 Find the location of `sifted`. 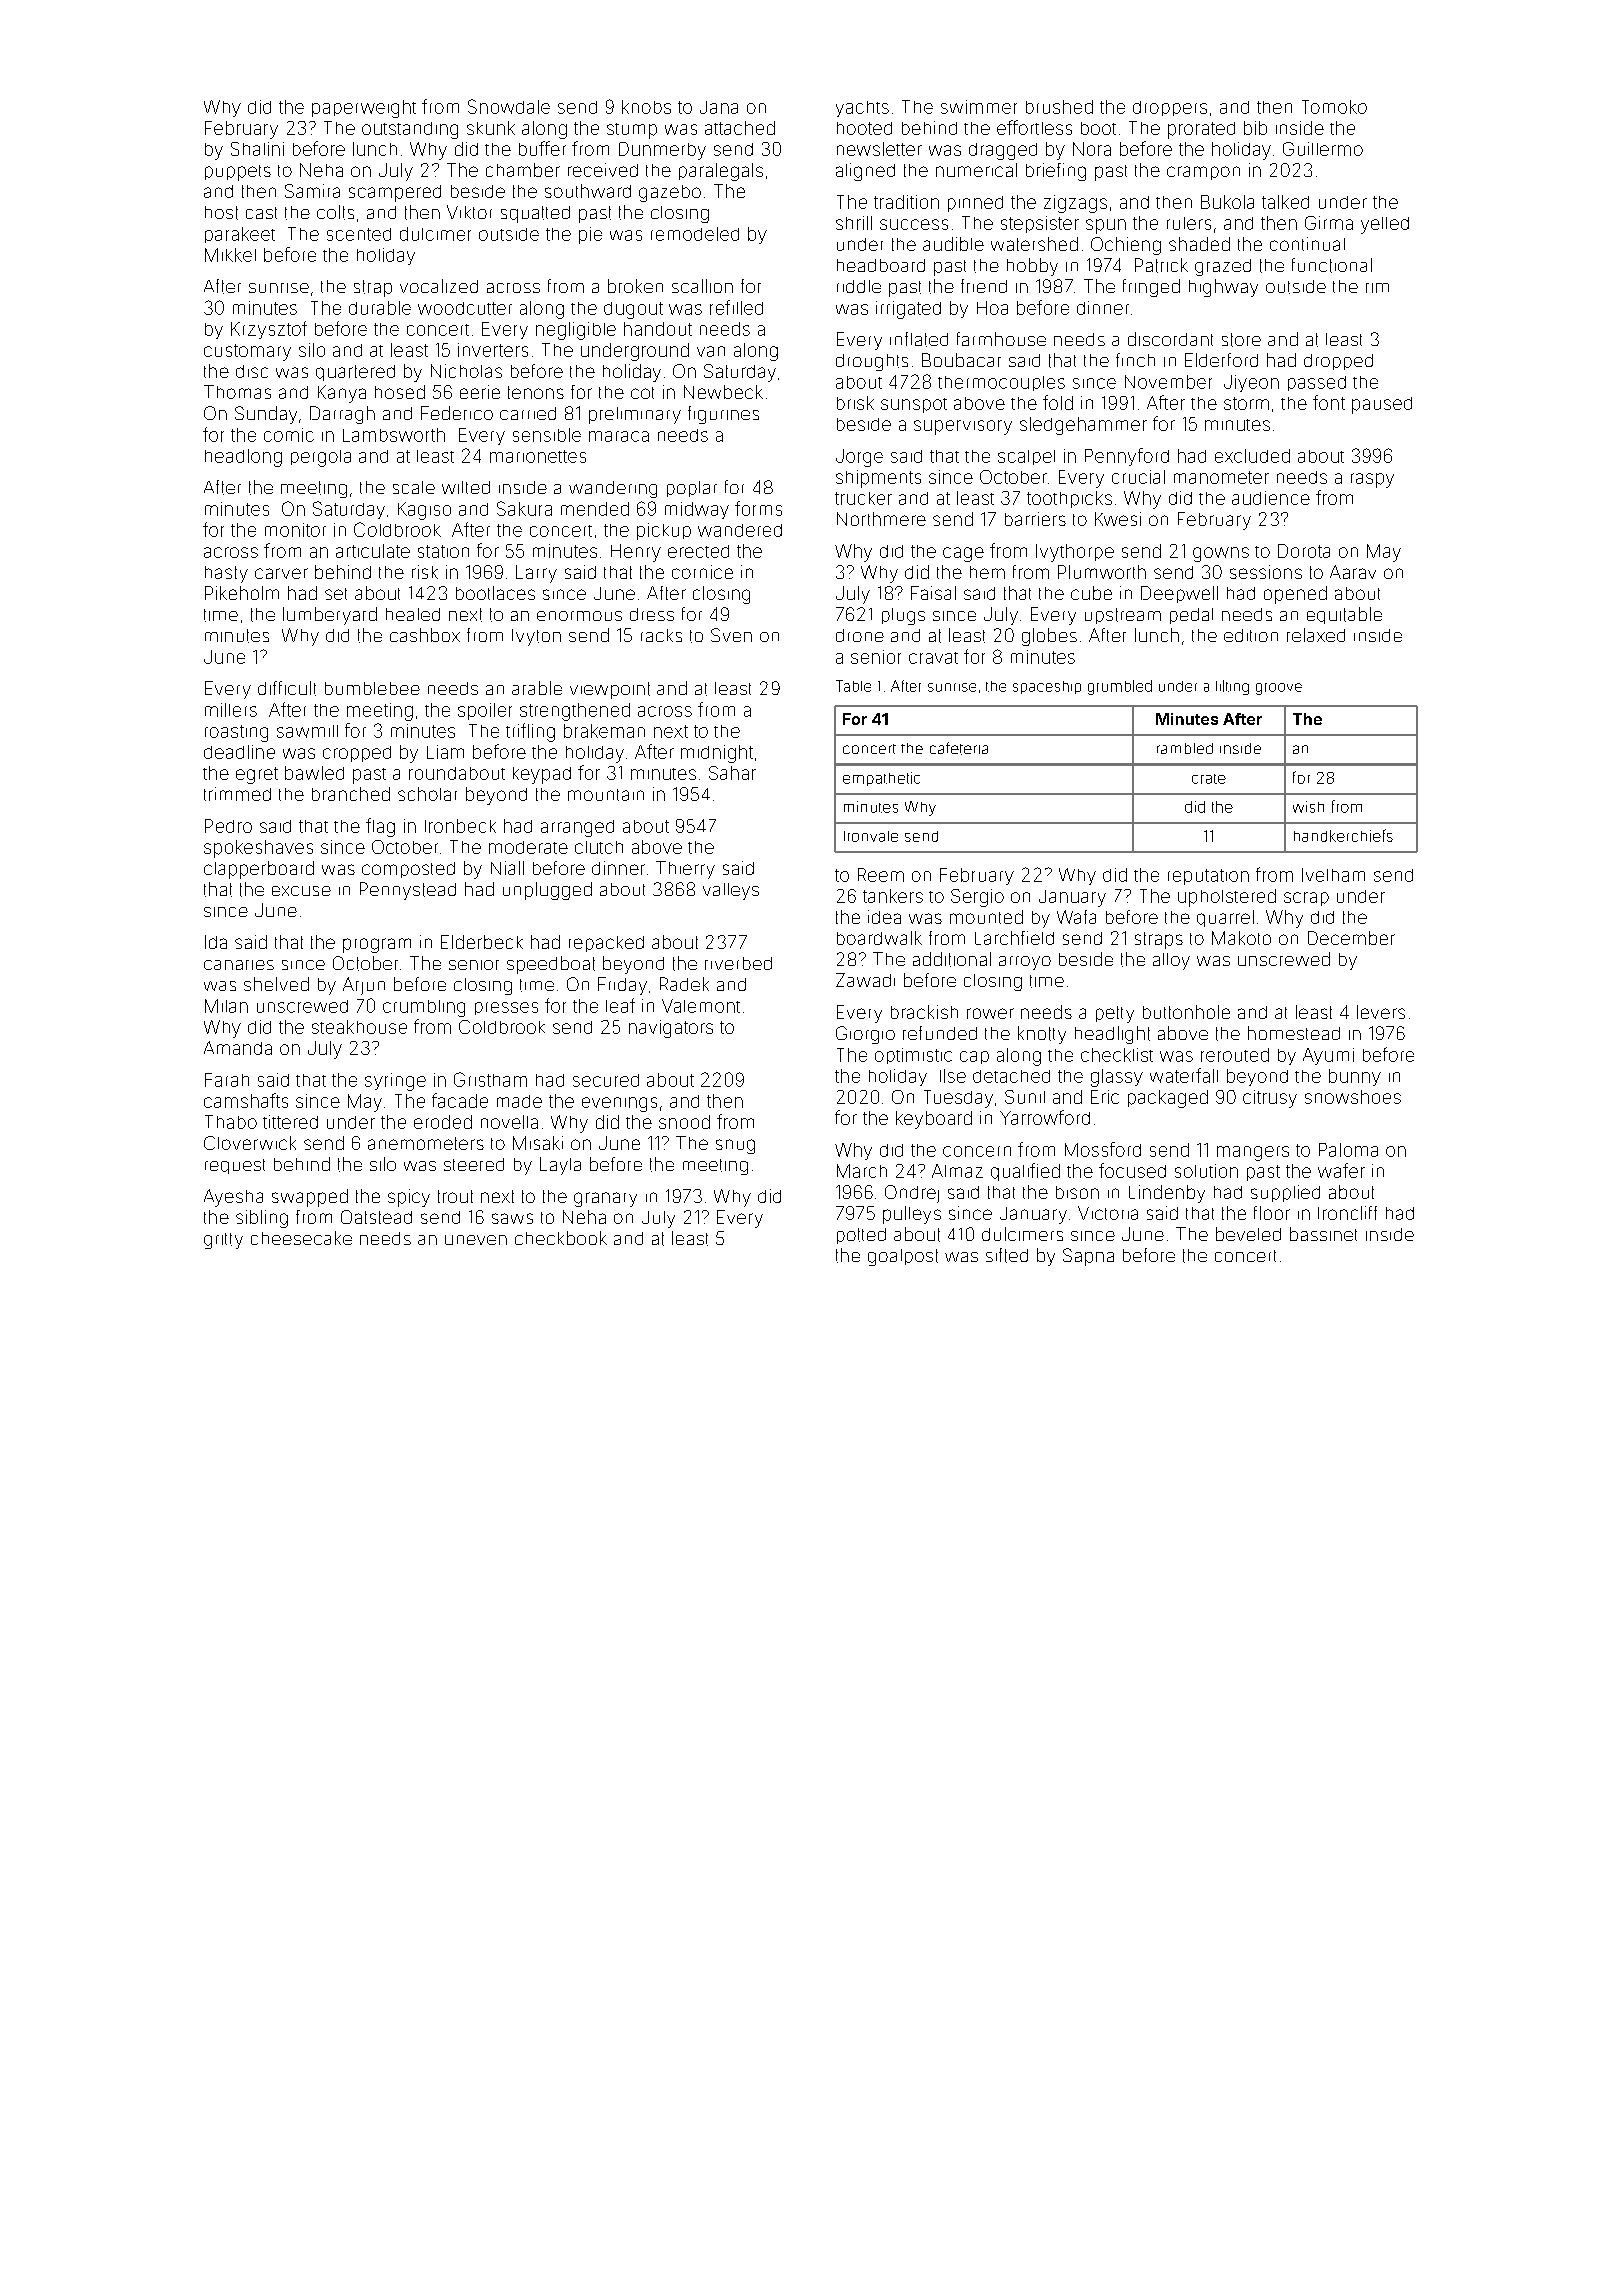

sifted is located at coordinates (1007, 1255).
